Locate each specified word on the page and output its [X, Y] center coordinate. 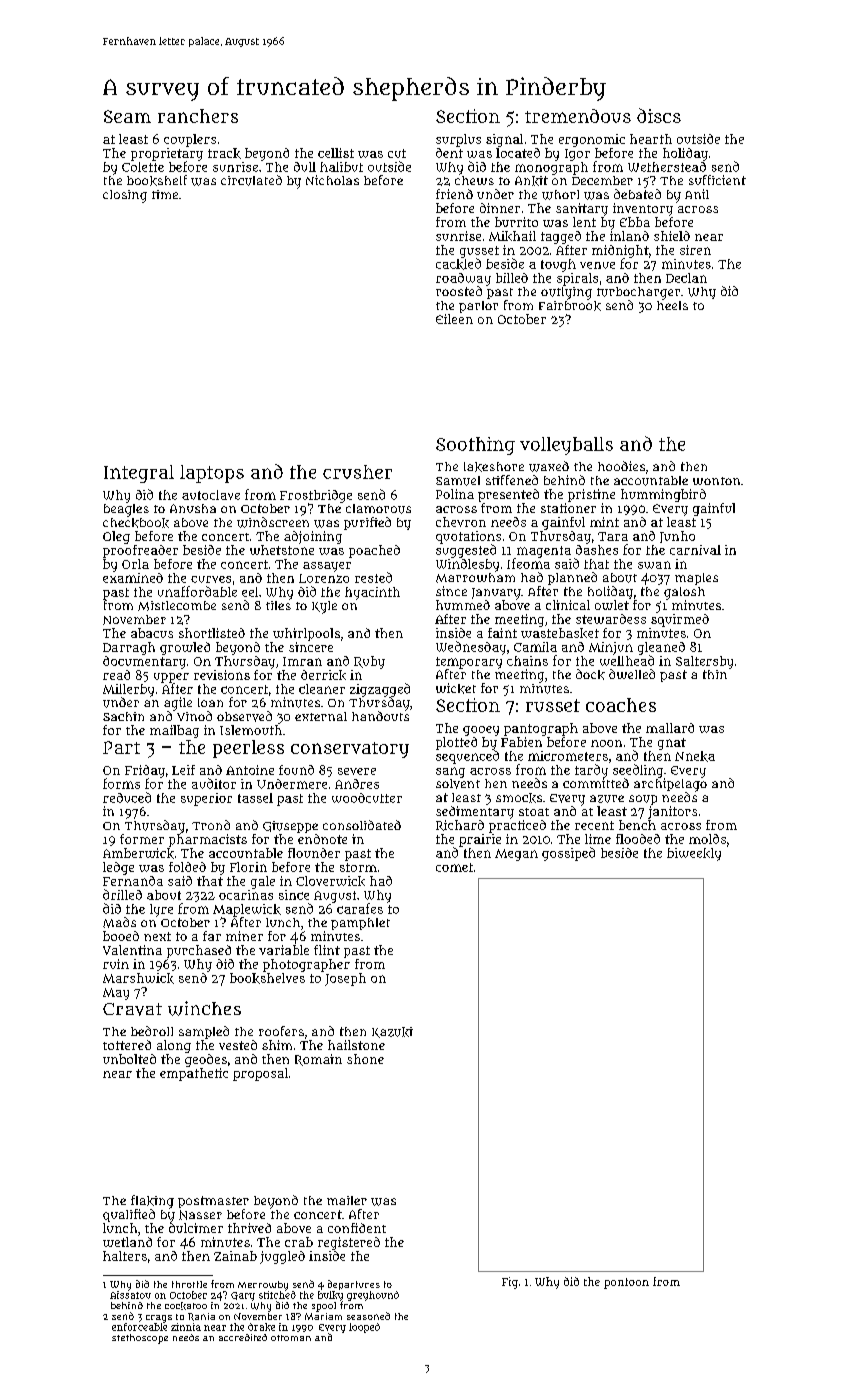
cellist [336, 153]
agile [178, 704]
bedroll [152, 1031]
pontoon [626, 1283]
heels [672, 305]
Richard [460, 825]
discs [659, 115]
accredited [243, 1337]
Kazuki [392, 1032]
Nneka [695, 756]
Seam [127, 116]
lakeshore [494, 467]
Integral [139, 474]
